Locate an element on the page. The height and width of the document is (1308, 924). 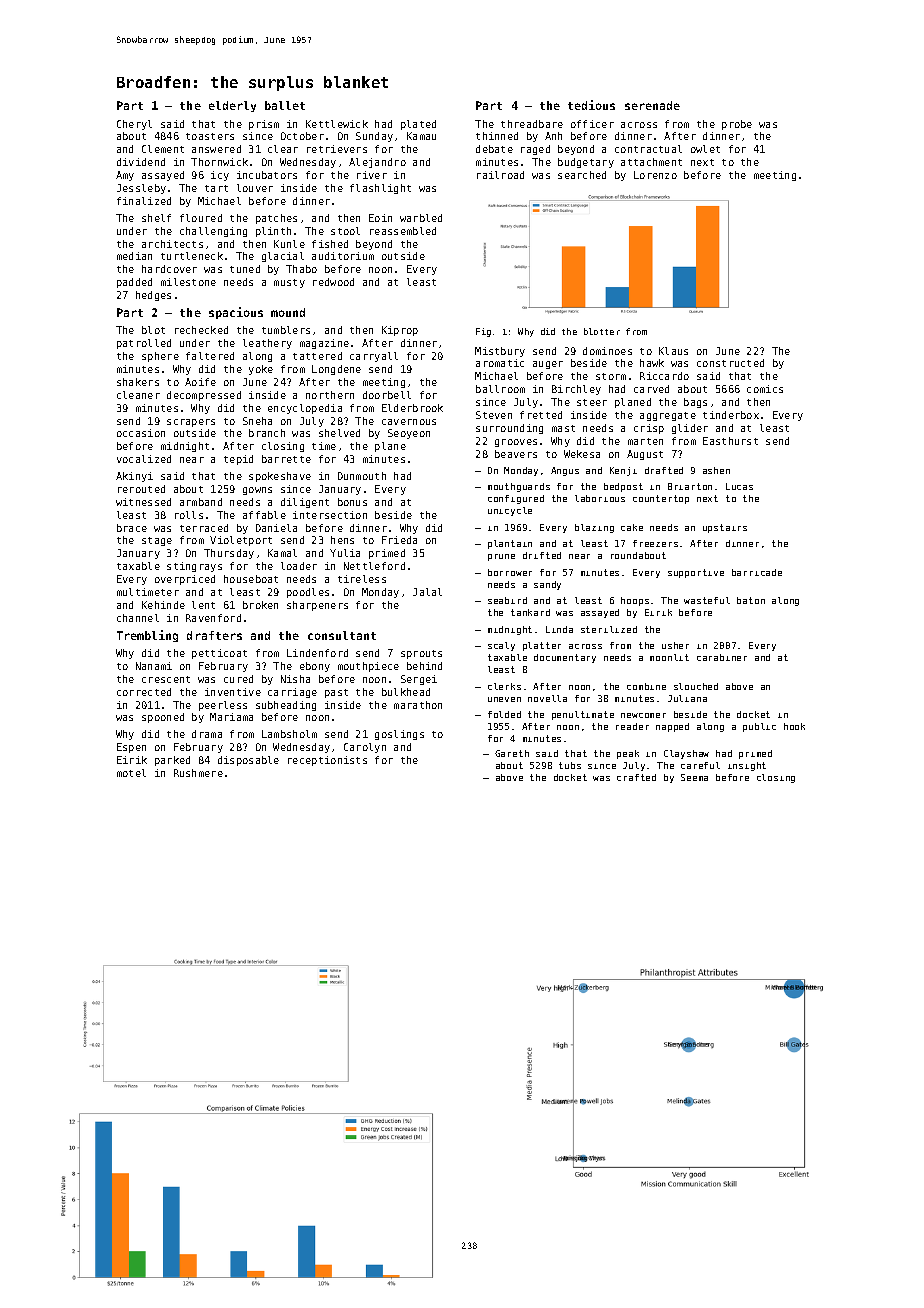
constructed is located at coordinates (730, 363).
